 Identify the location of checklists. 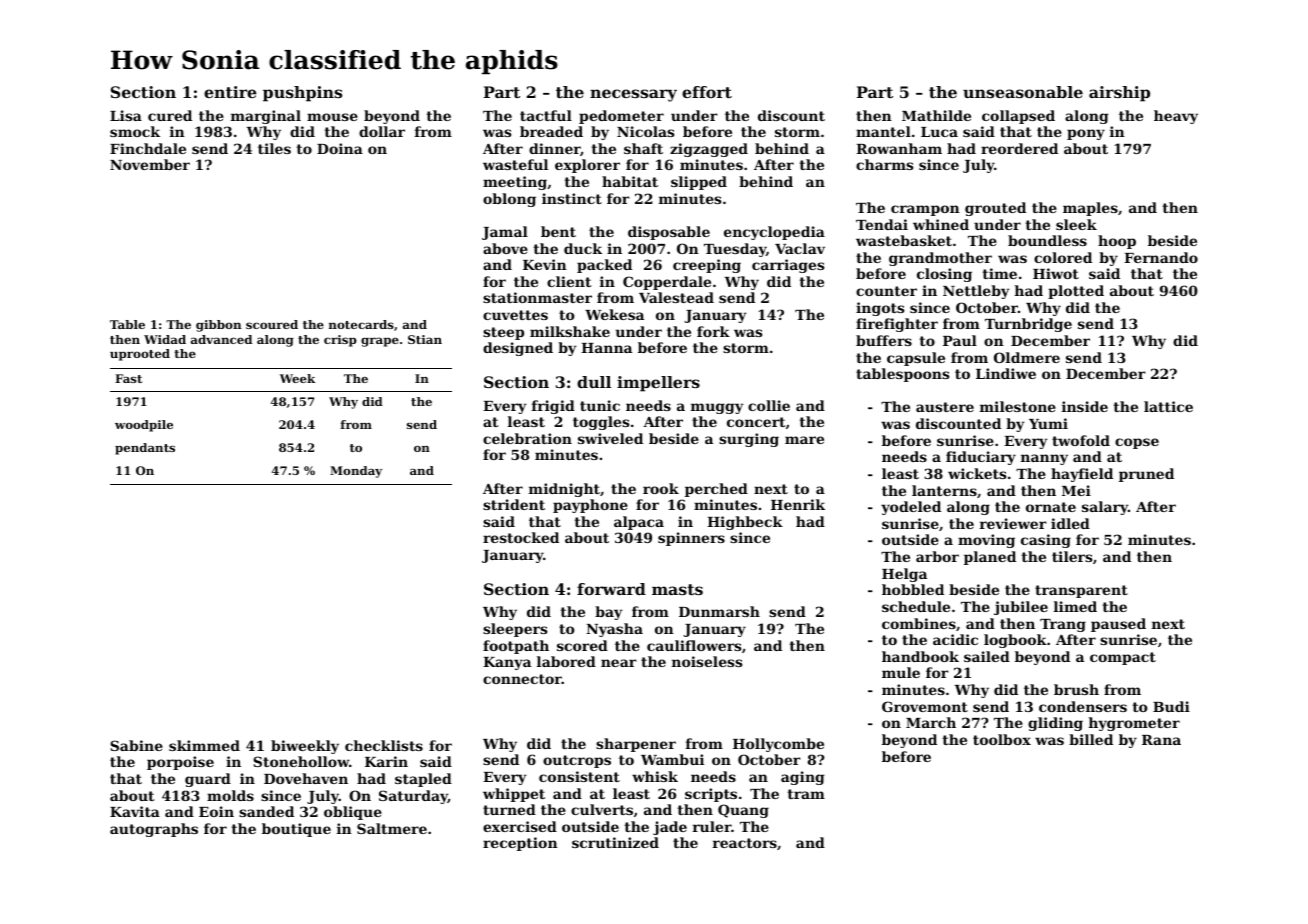
(384, 745).
